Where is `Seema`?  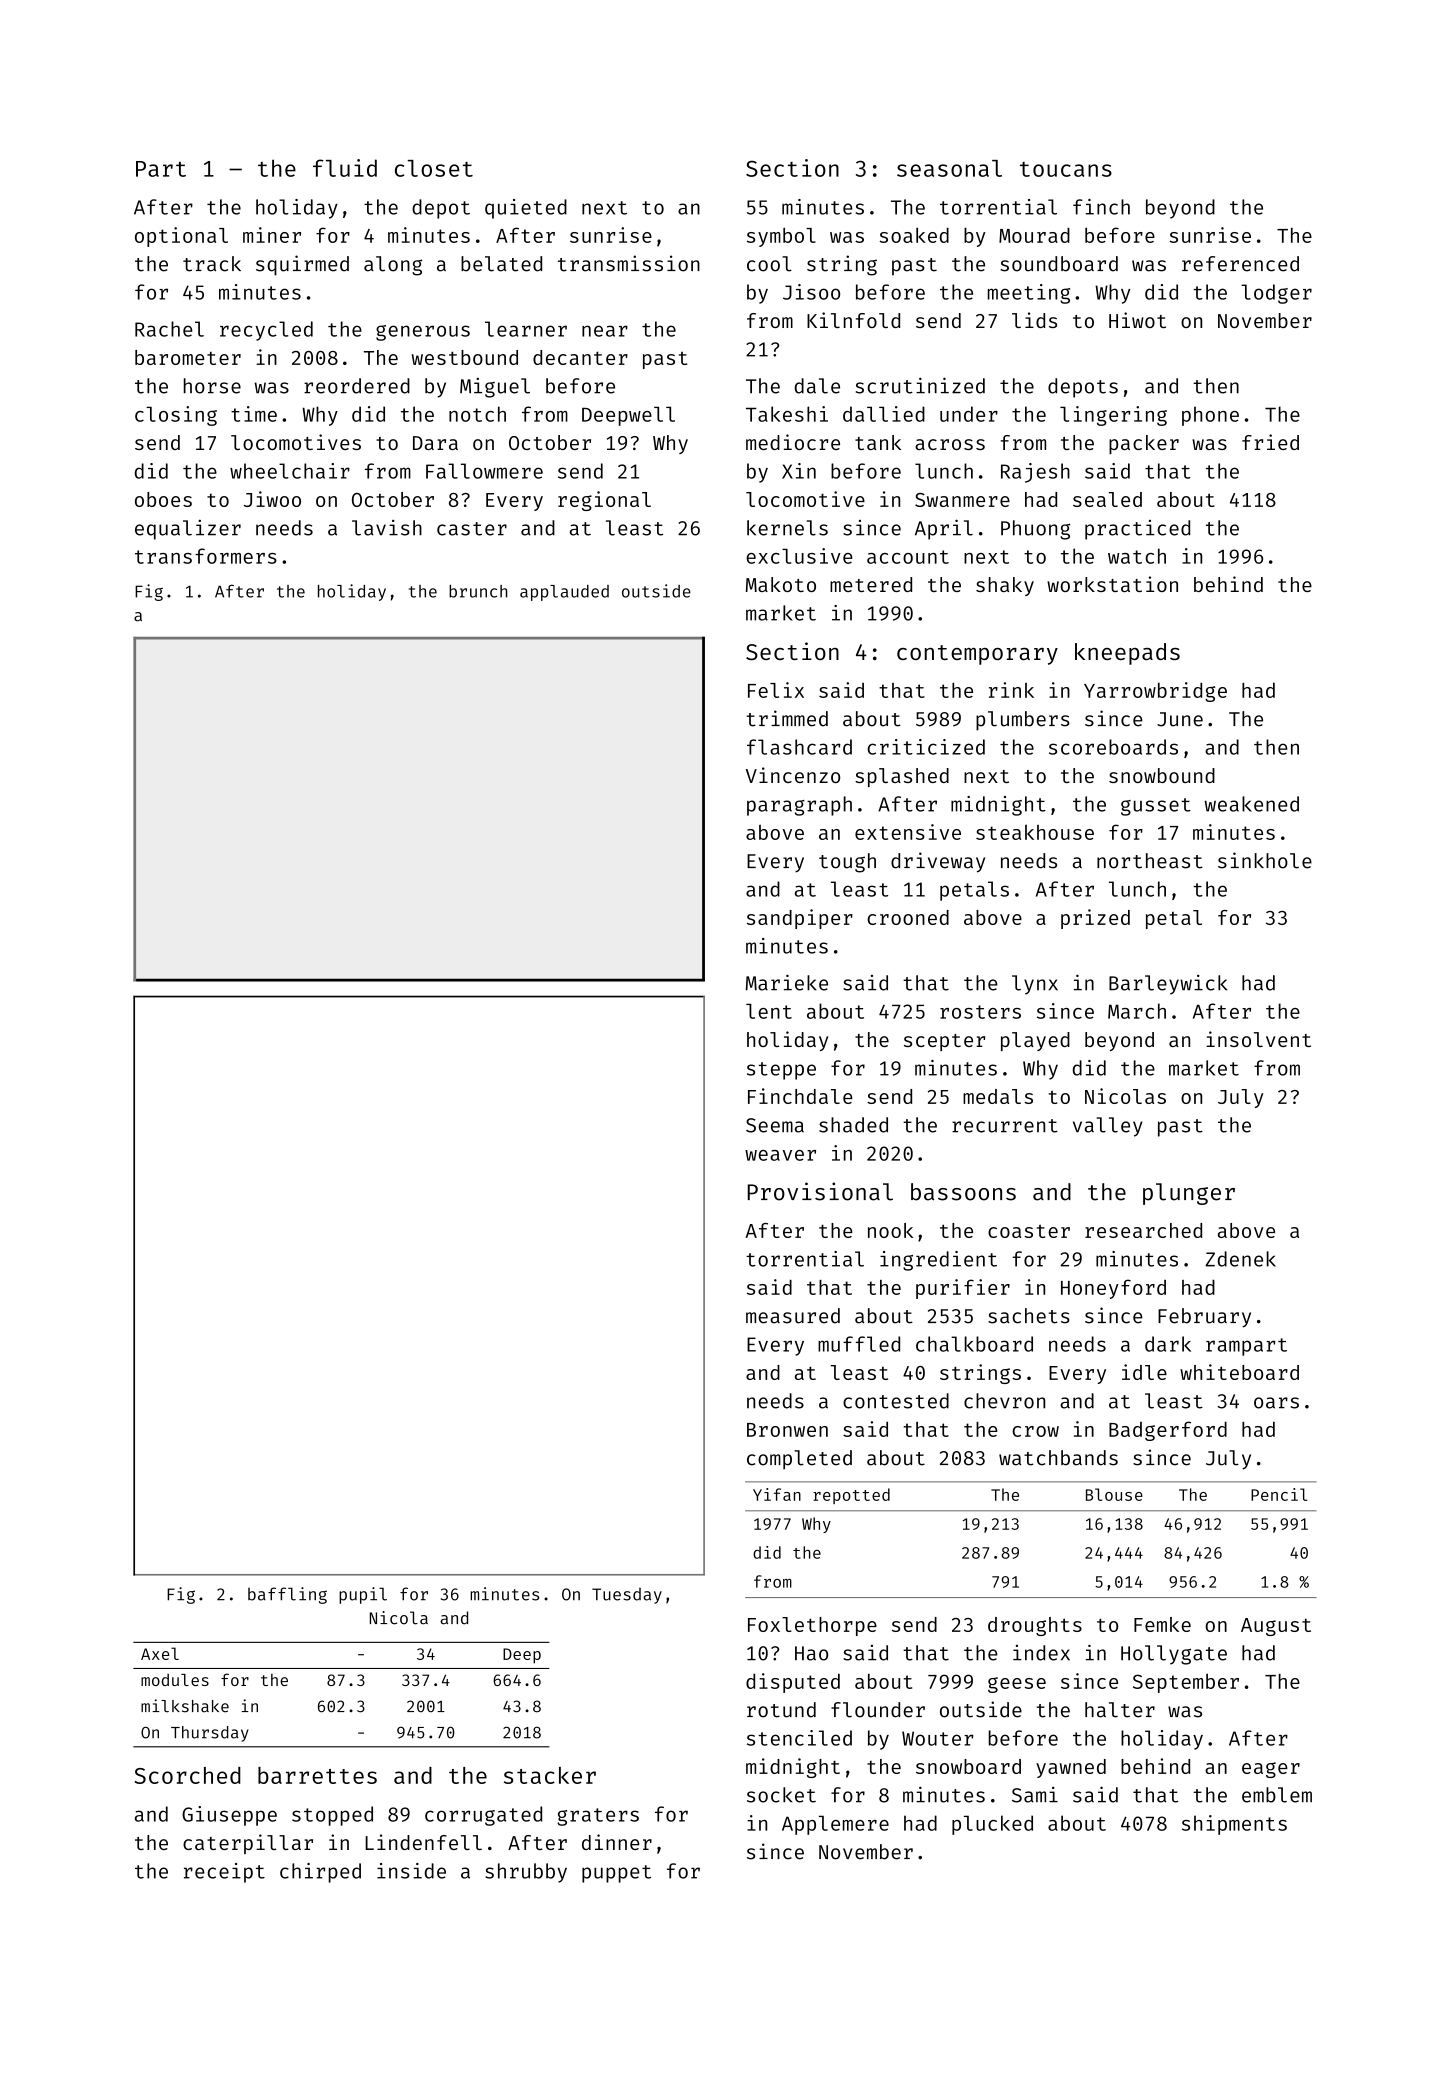 Seema is located at coordinates (775, 1125).
